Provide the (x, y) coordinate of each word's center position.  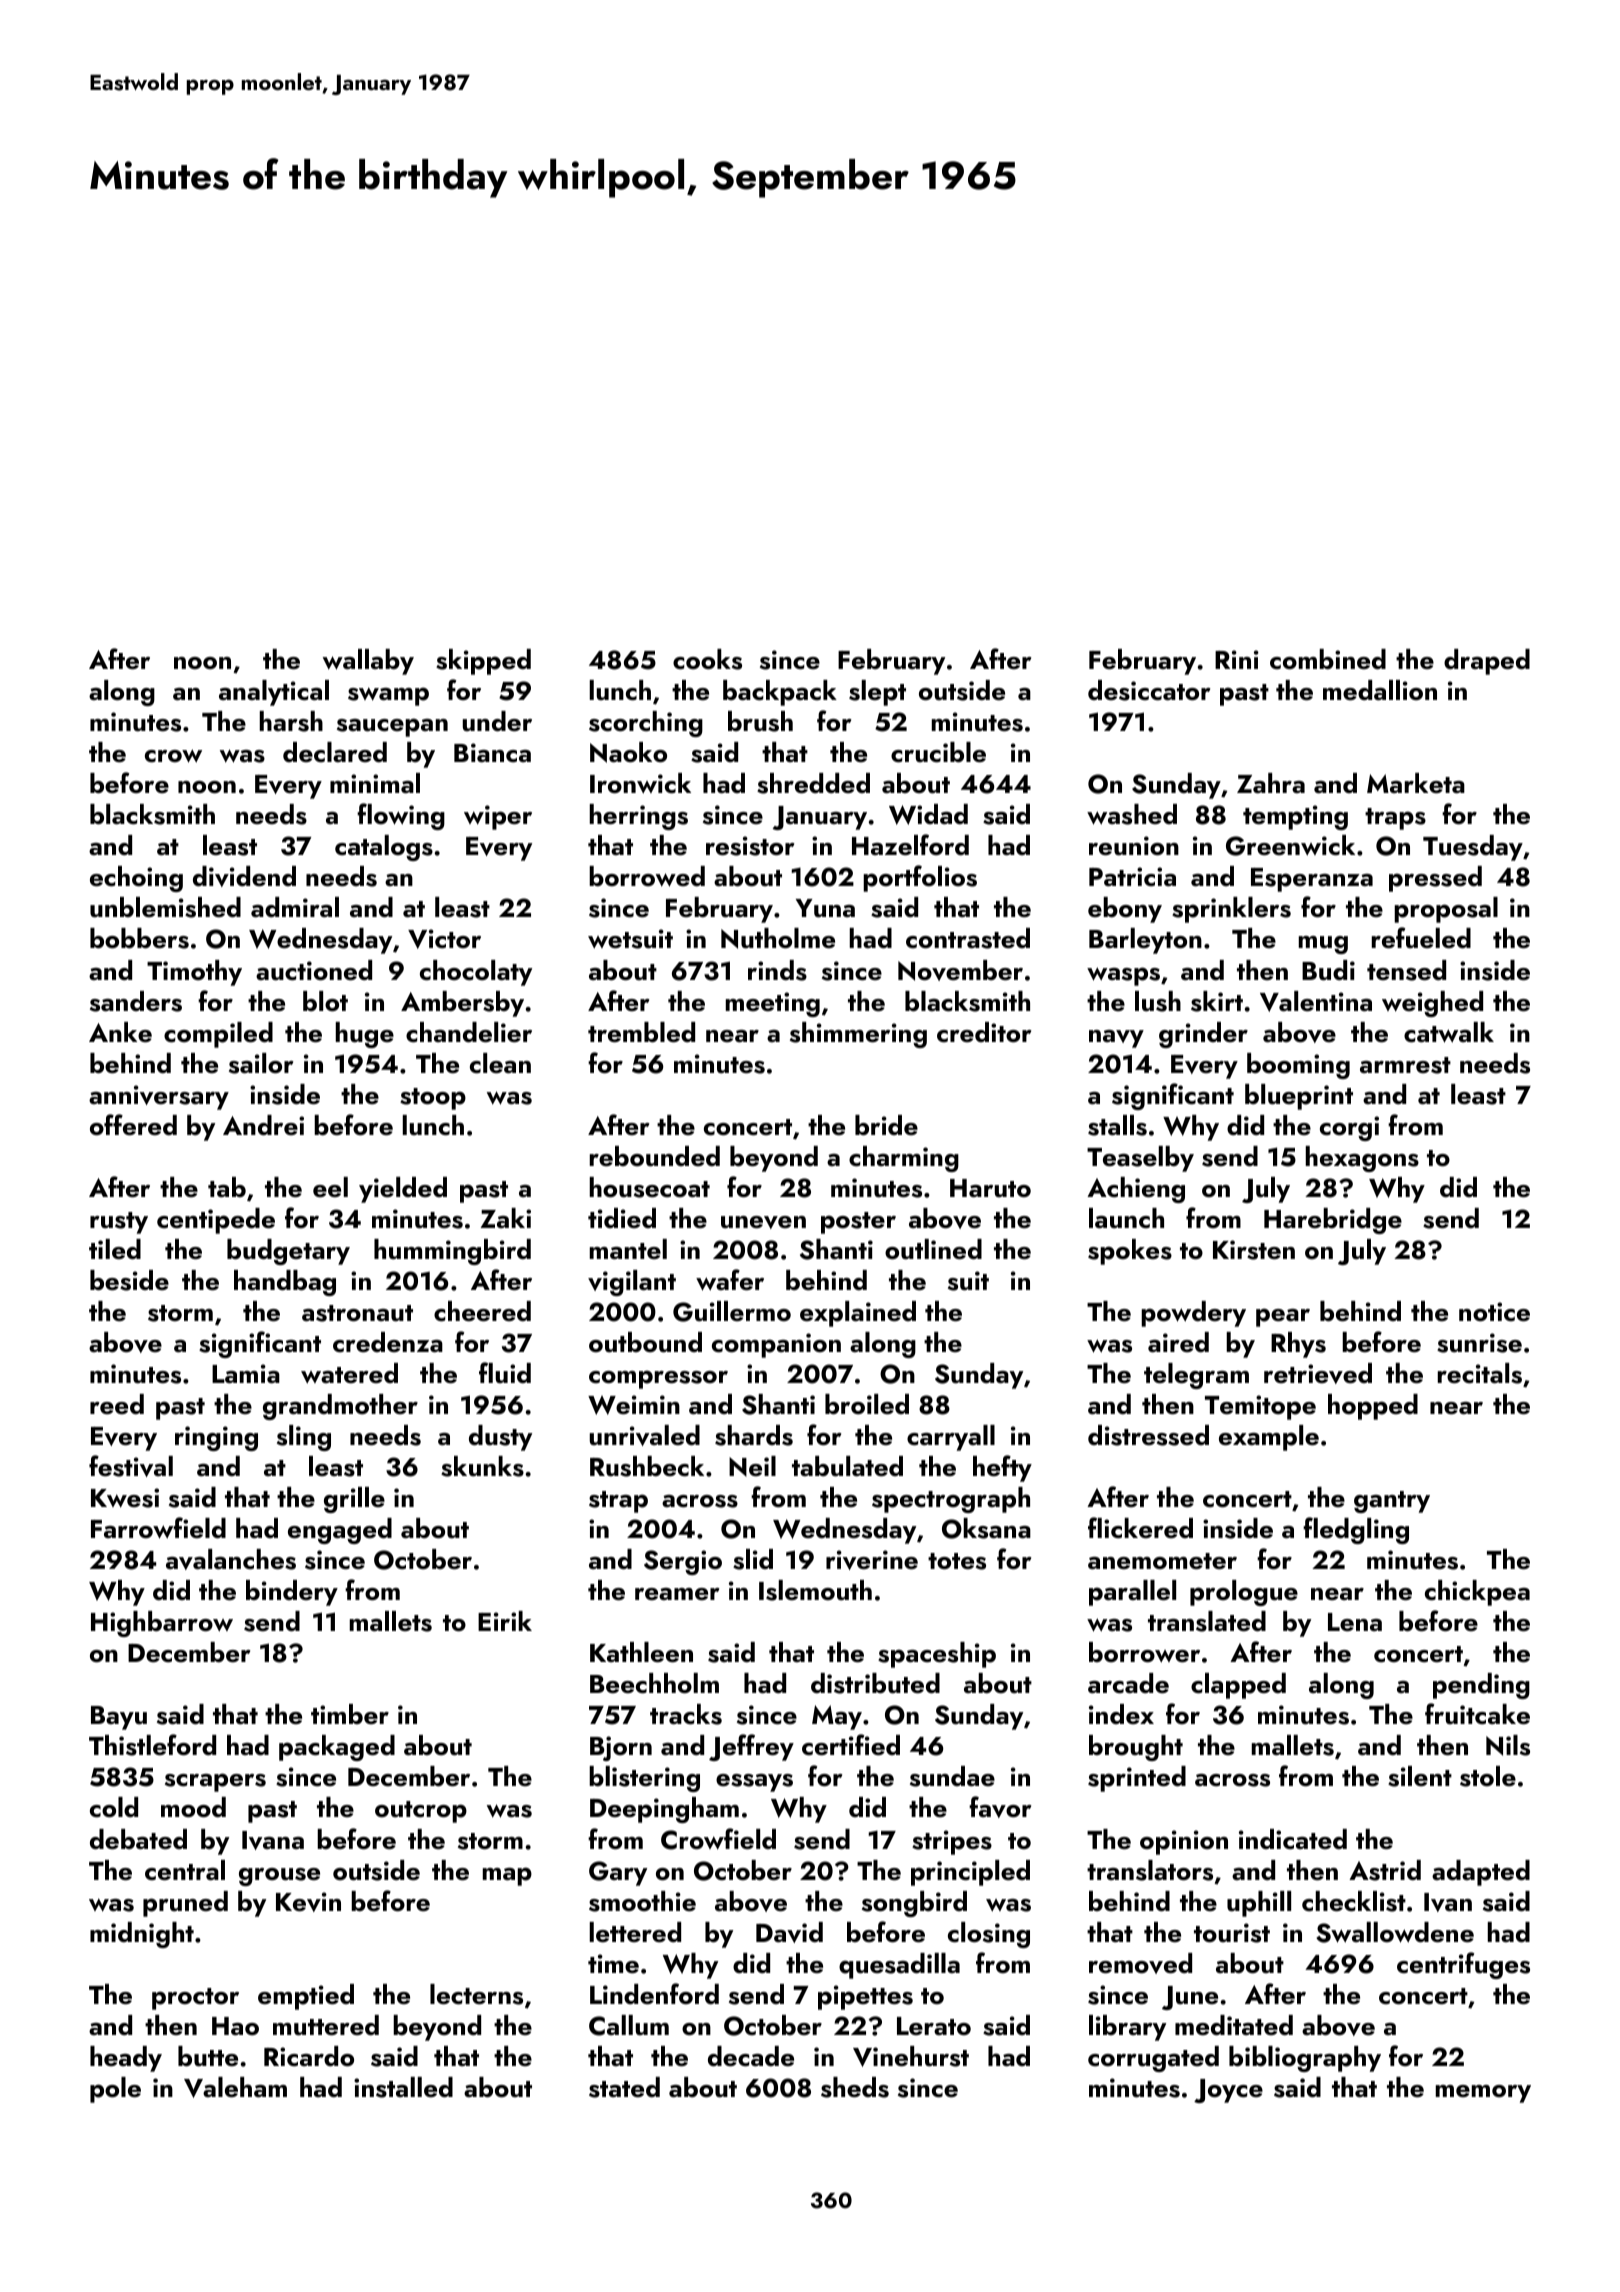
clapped (1238, 1686)
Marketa (1416, 783)
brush (760, 721)
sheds (855, 2087)
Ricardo (309, 2056)
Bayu (119, 1718)
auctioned (314, 970)
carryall (951, 1438)
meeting (773, 1004)
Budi (1328, 970)
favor (1000, 1807)
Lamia (246, 1374)
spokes (1130, 1252)
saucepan (392, 727)
